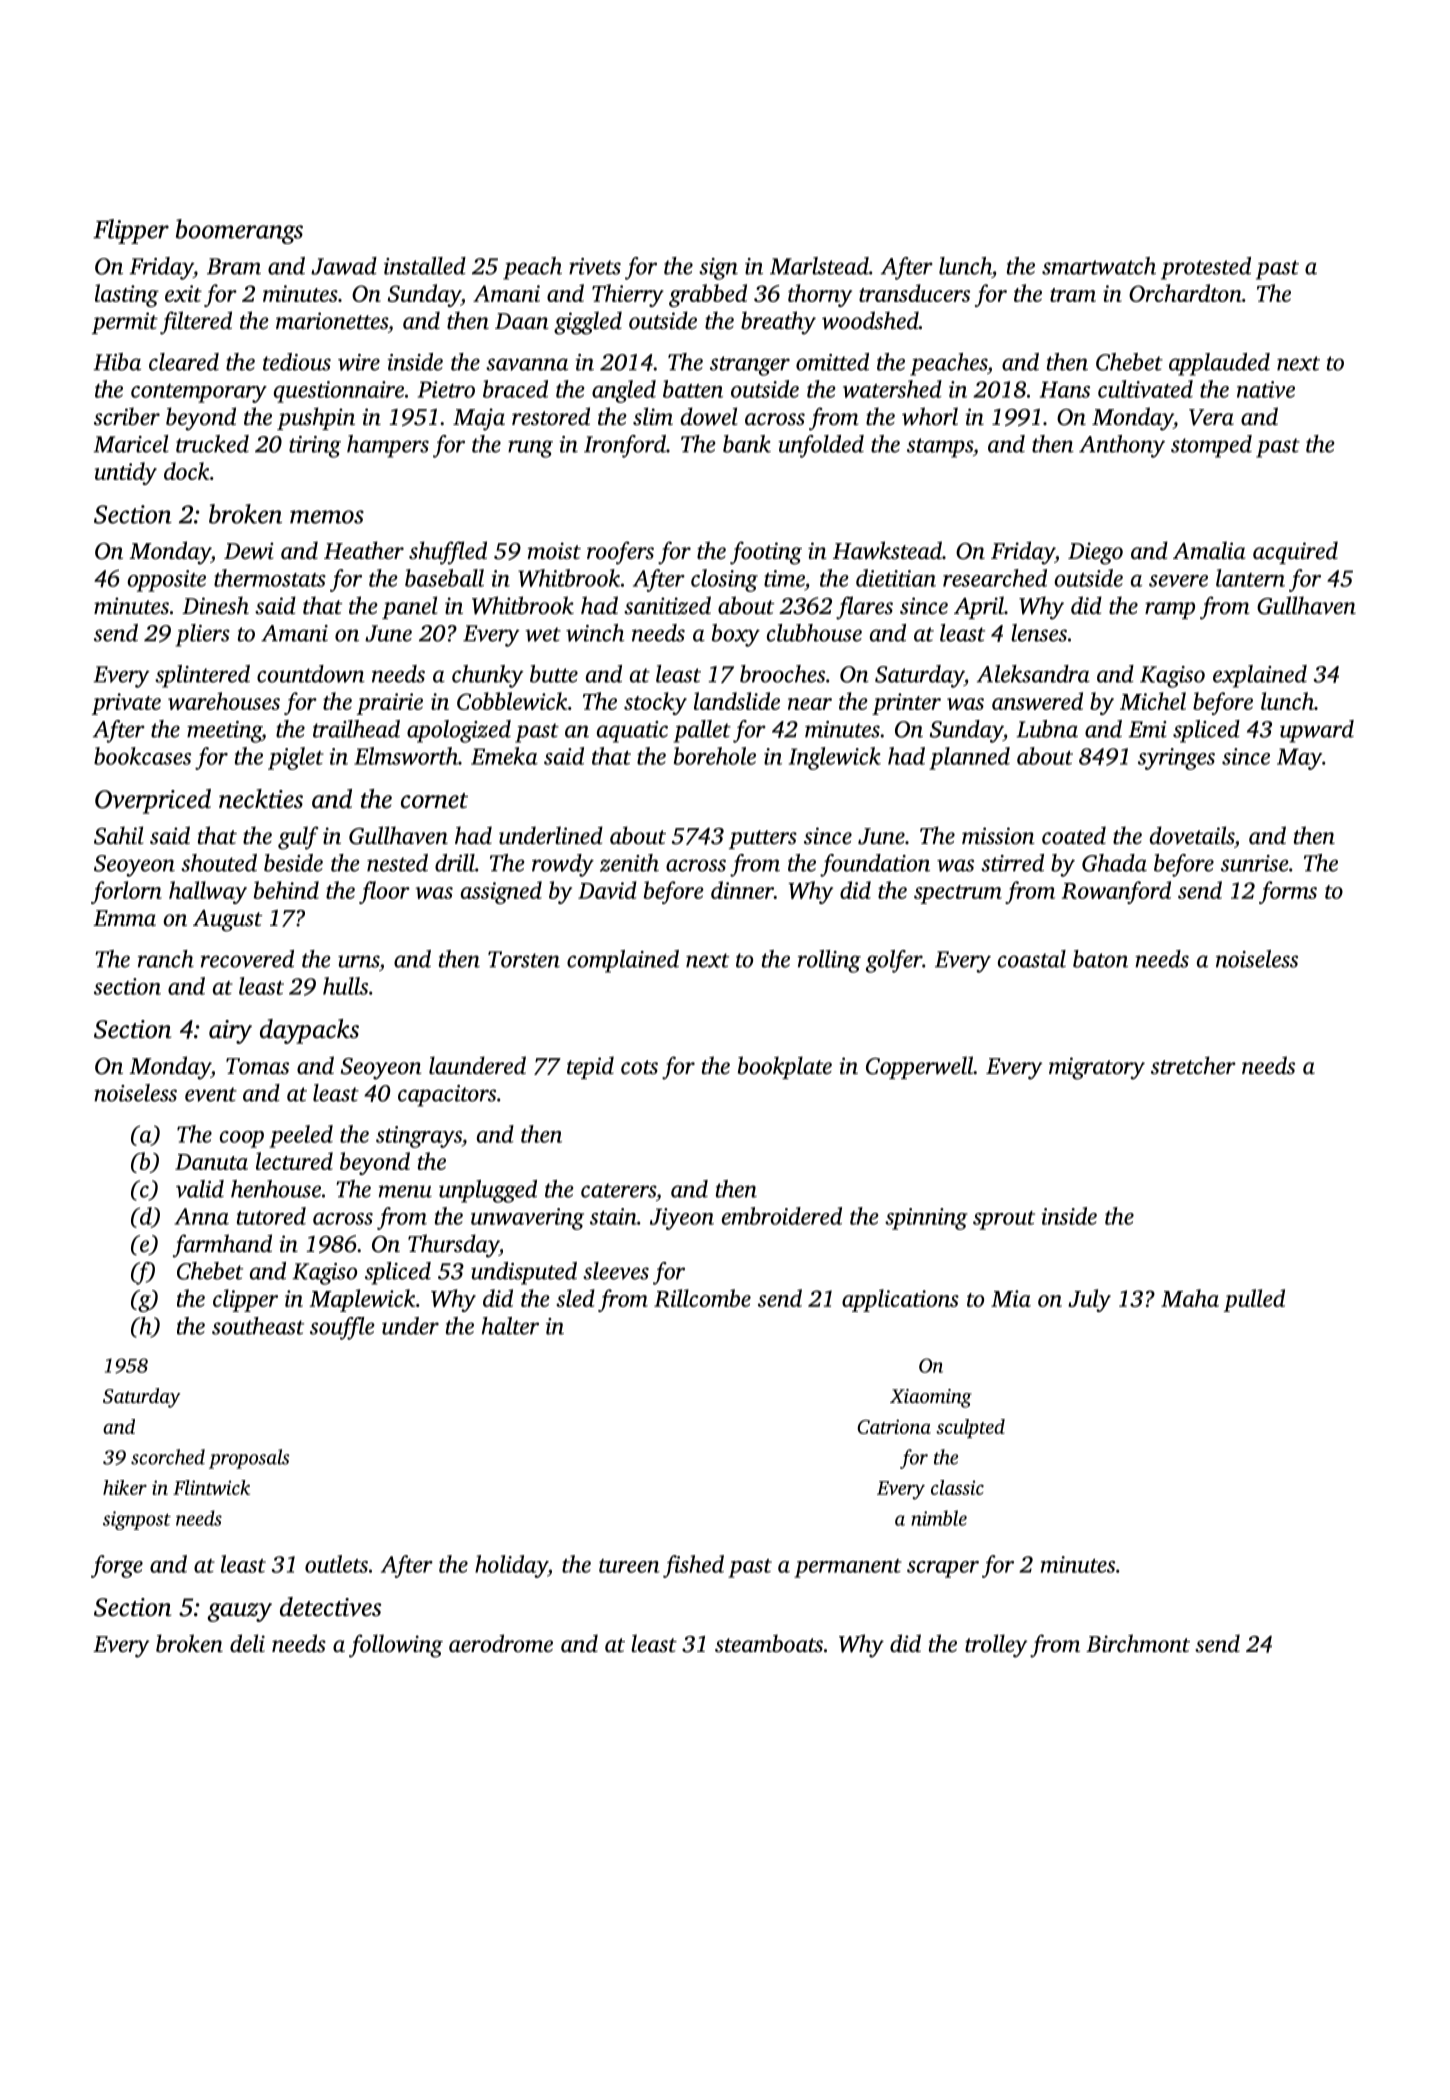 This document has height=2100, width=1450. I want to click on forge, so click(117, 1566).
